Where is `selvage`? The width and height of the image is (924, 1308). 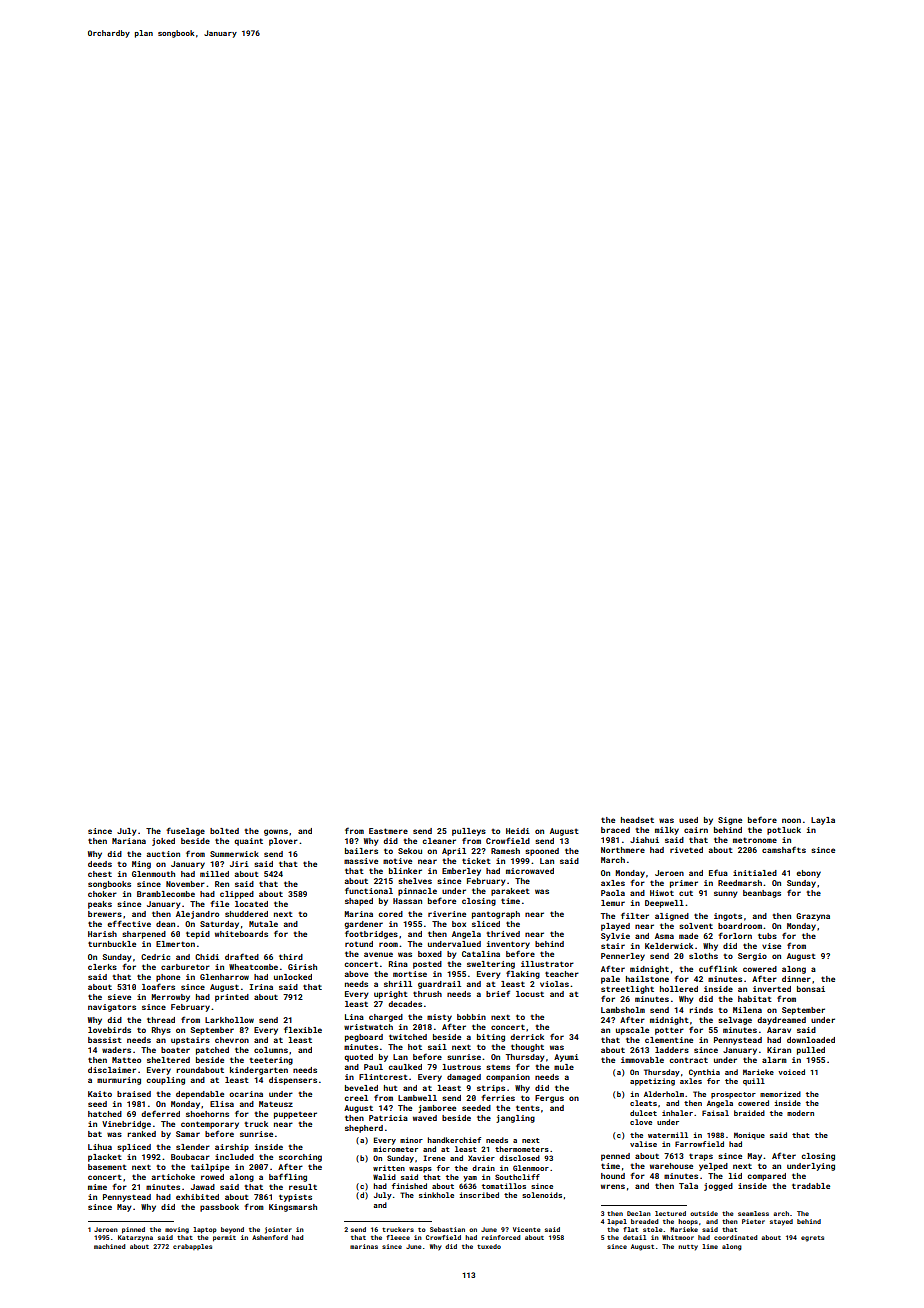
selvage is located at coordinates (735, 1021).
